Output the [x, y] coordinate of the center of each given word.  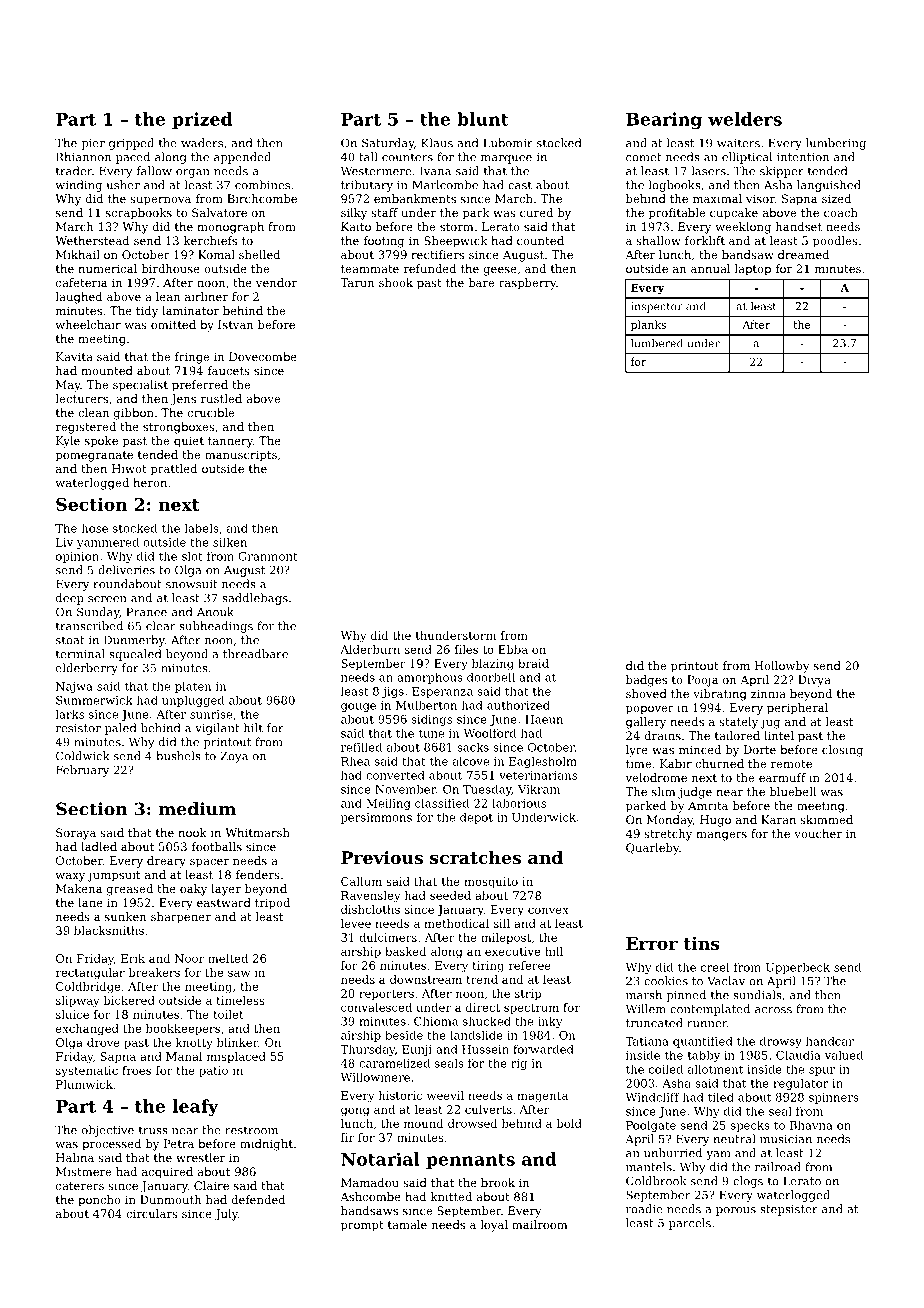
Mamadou [370, 1182]
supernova [160, 201]
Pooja [702, 681]
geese [500, 271]
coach [841, 212]
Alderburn [370, 649]
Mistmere [83, 1171]
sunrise [211, 714]
